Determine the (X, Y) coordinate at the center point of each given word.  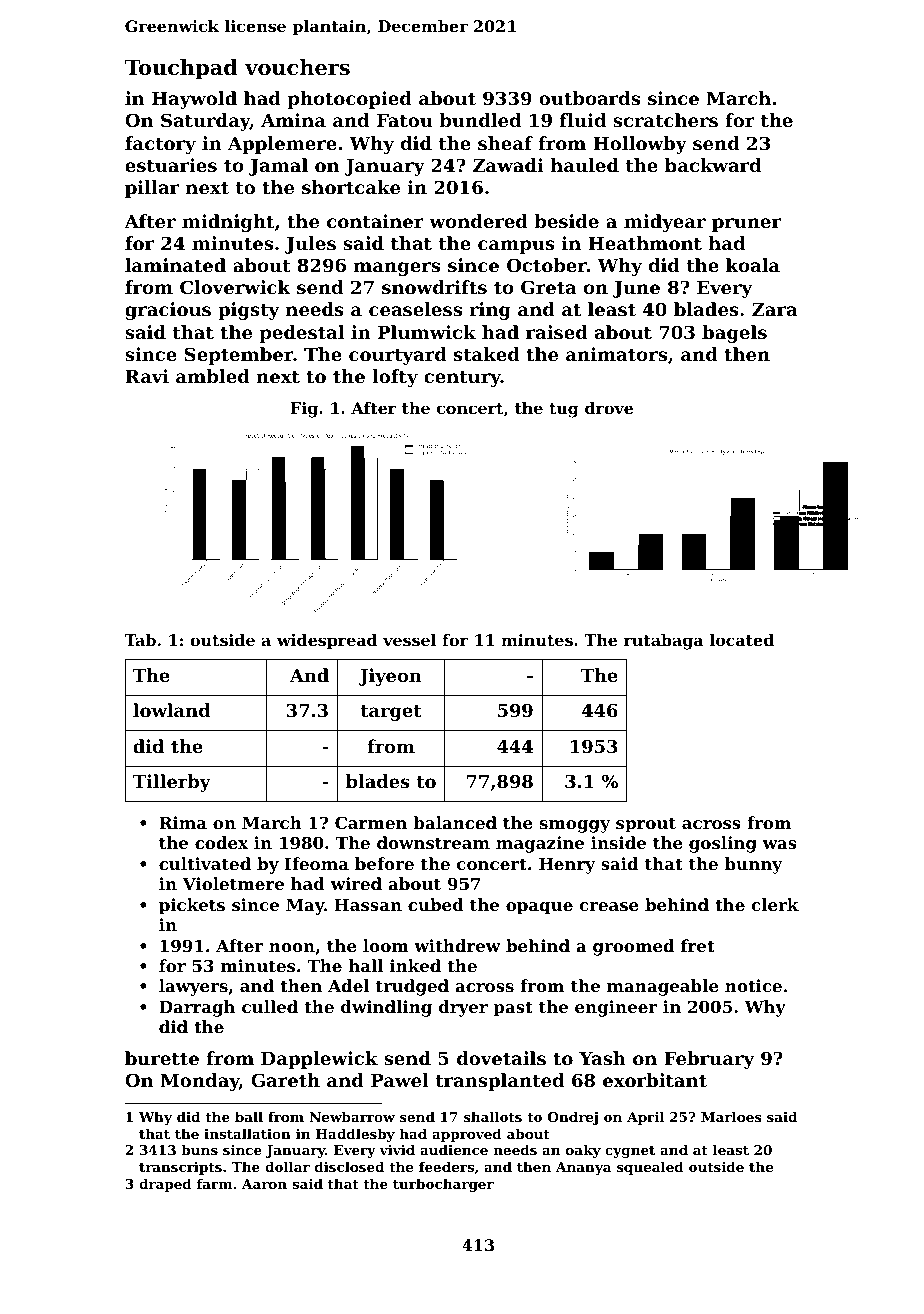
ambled (213, 376)
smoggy (575, 826)
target (391, 713)
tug (564, 410)
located (742, 640)
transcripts (180, 1168)
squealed (650, 1168)
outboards (589, 98)
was (779, 844)
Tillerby (172, 783)
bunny (753, 865)
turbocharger (443, 1185)
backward (713, 165)
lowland (172, 710)
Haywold (194, 100)
